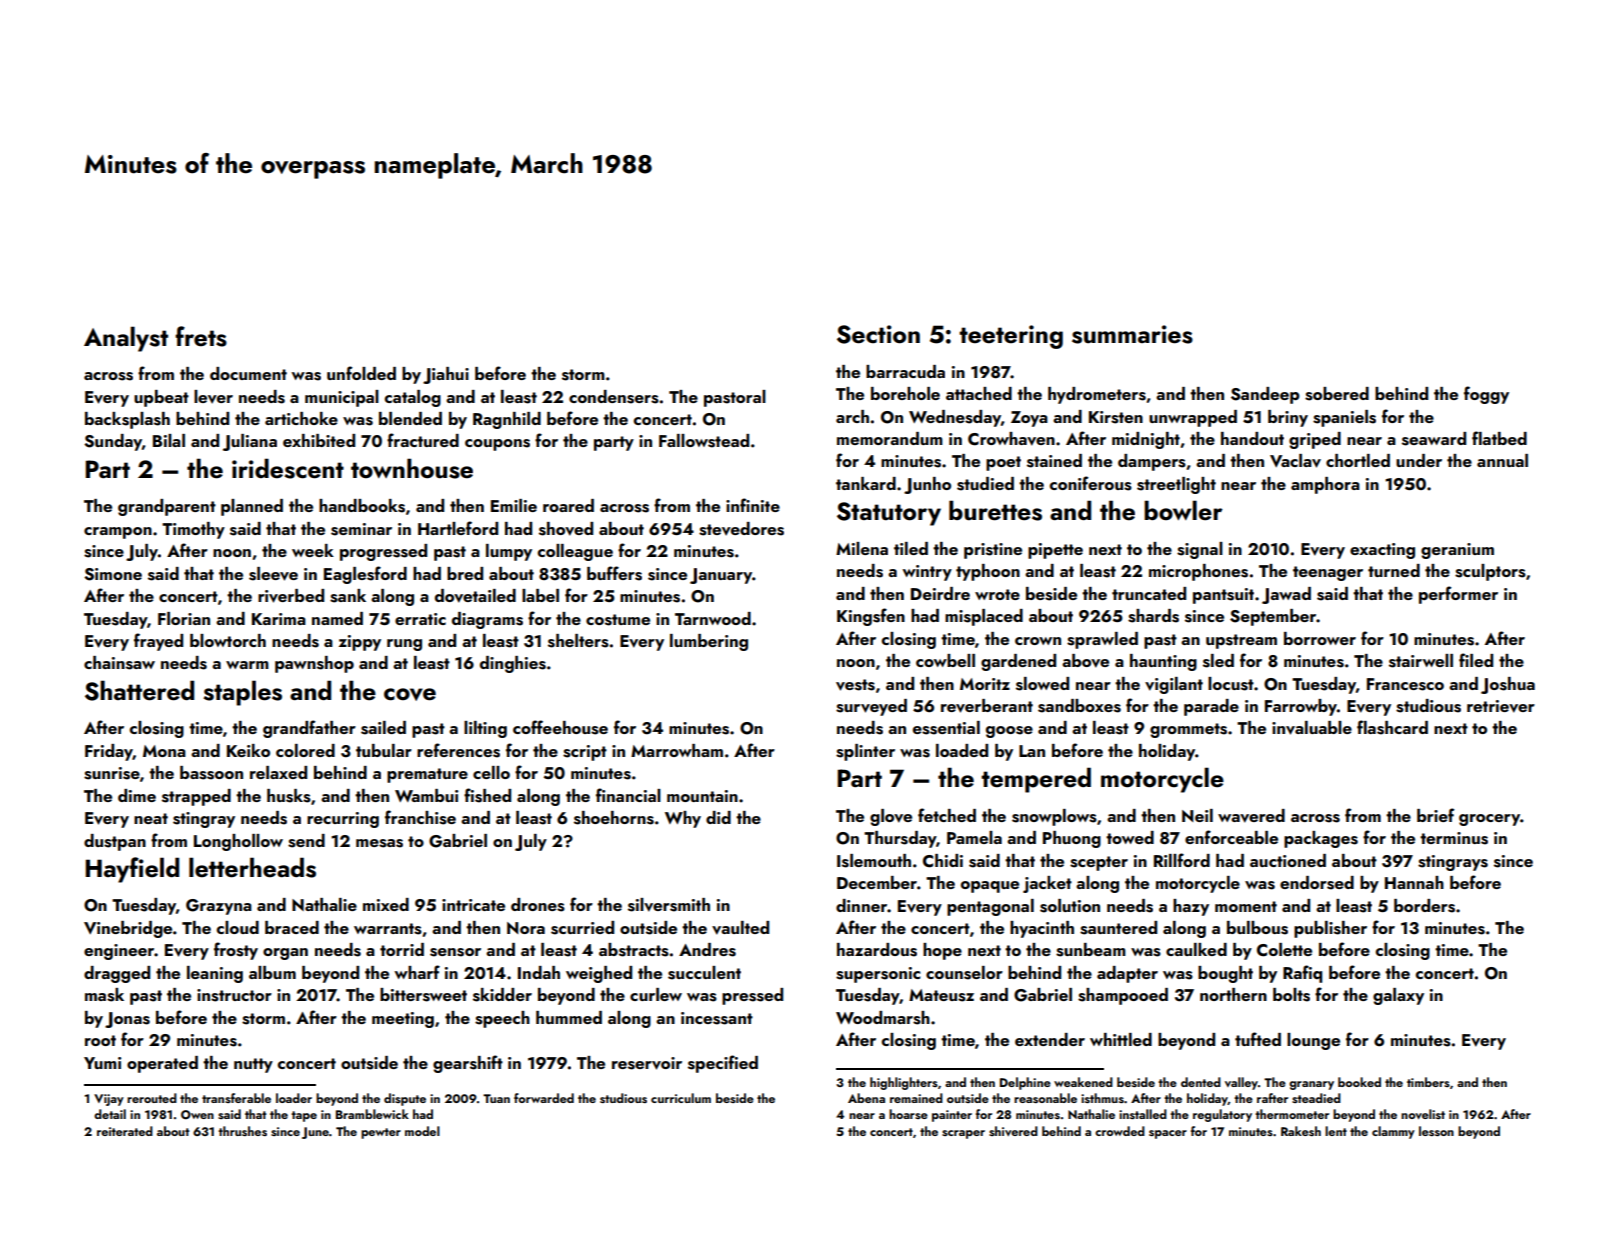 This image has width=1622, height=1253. Describe the element at coordinates (963, 1134) in the image. I see `scraper` at that location.
